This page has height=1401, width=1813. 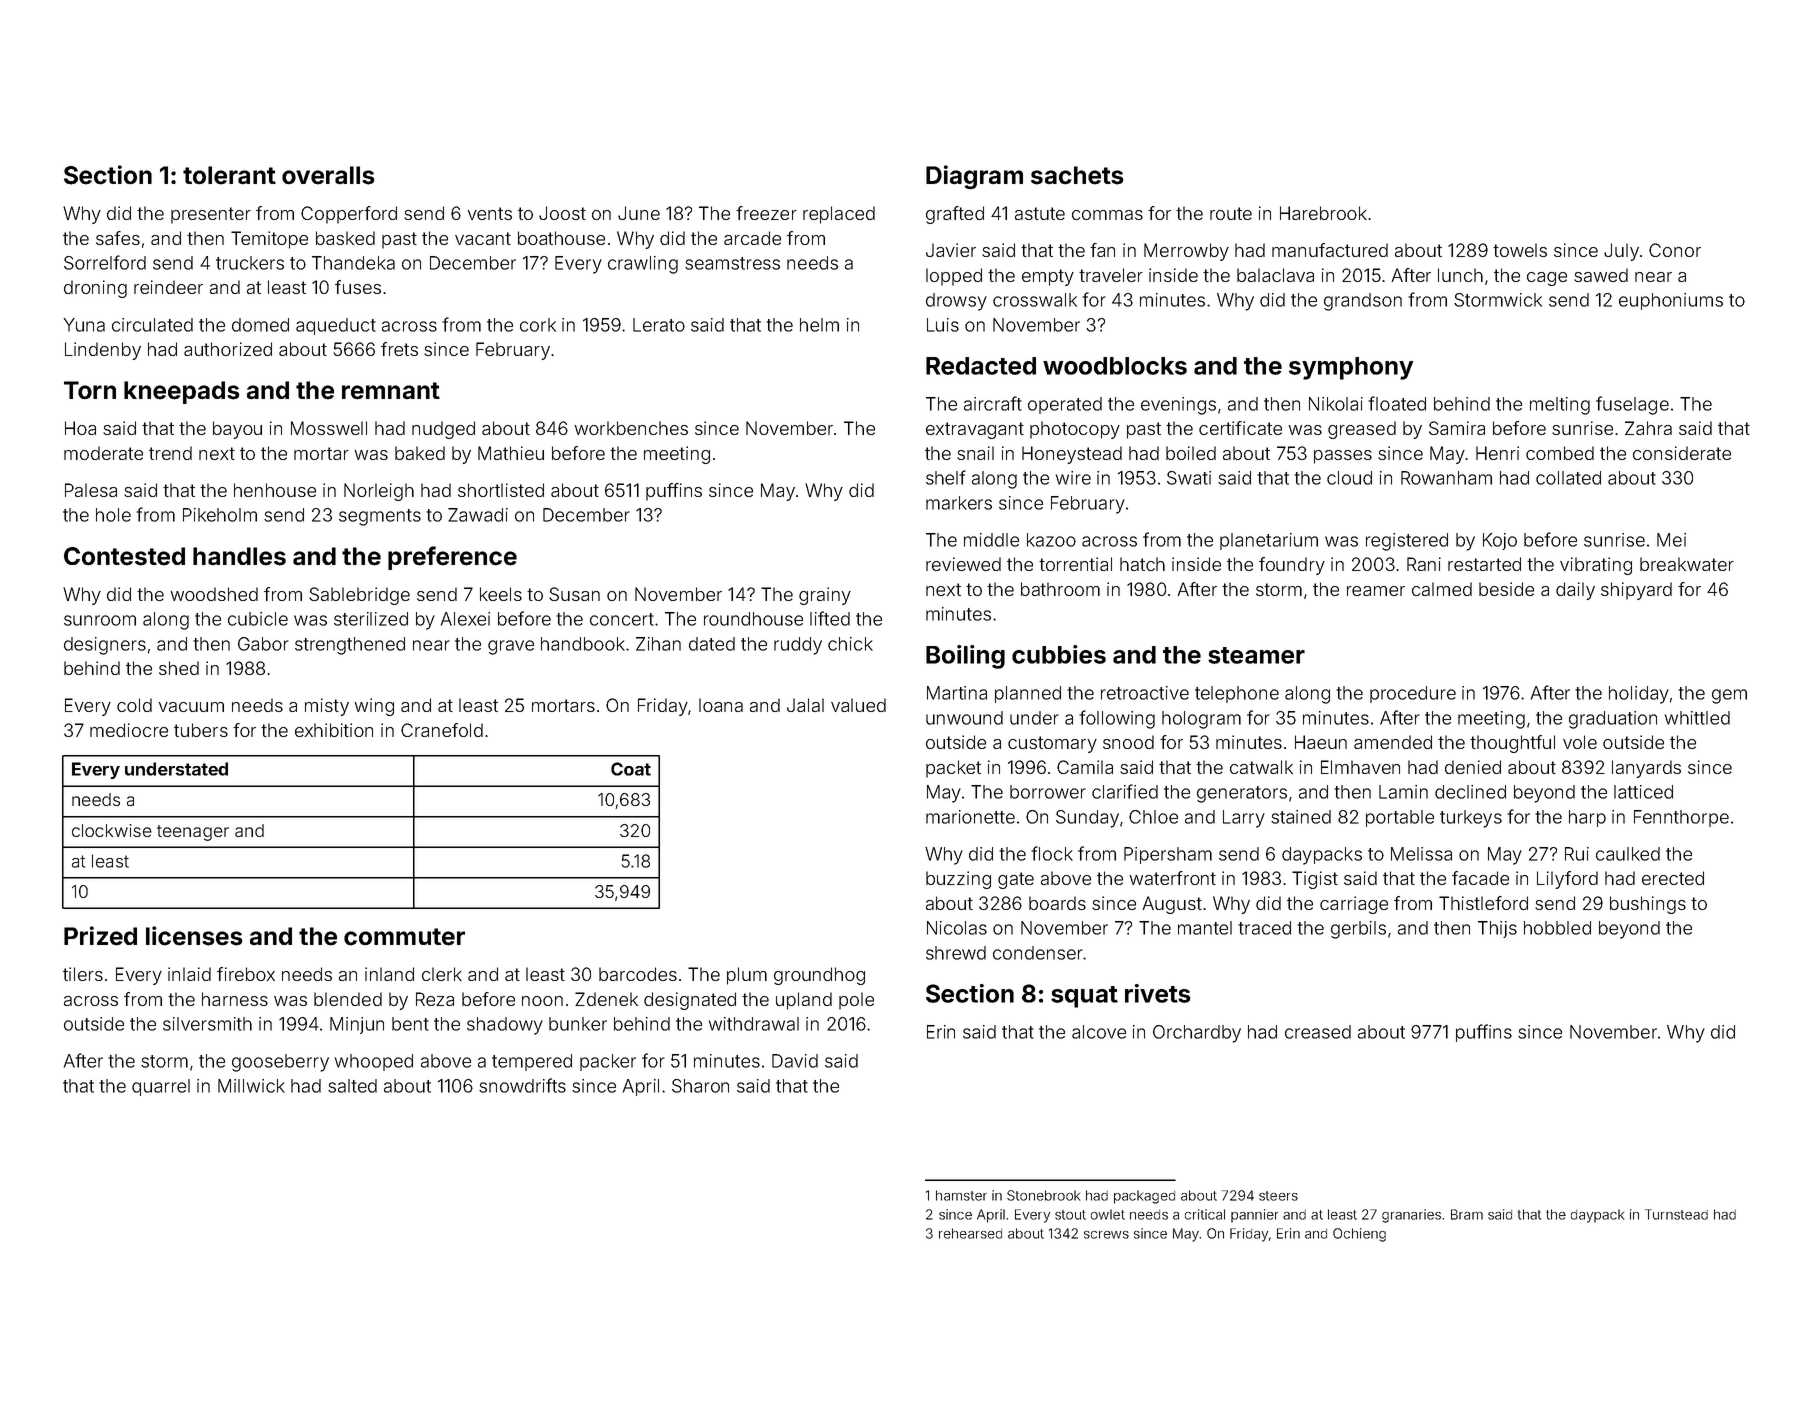 I want to click on waterfront, so click(x=1172, y=878).
